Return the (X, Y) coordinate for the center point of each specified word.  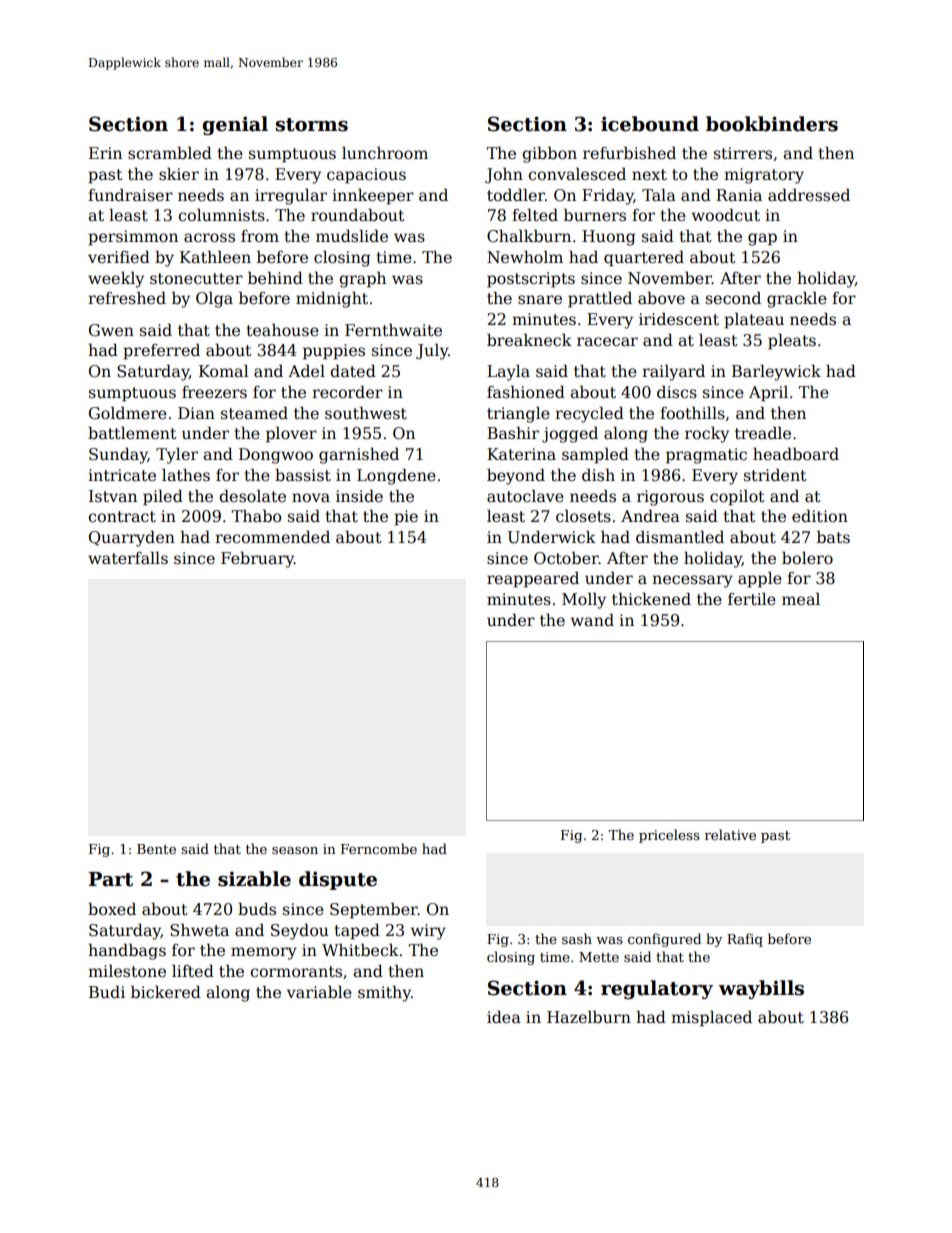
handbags (127, 951)
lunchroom (385, 153)
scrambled (170, 152)
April (768, 393)
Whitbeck (360, 950)
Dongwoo (276, 456)
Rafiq (745, 940)
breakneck (529, 340)
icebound (650, 124)
